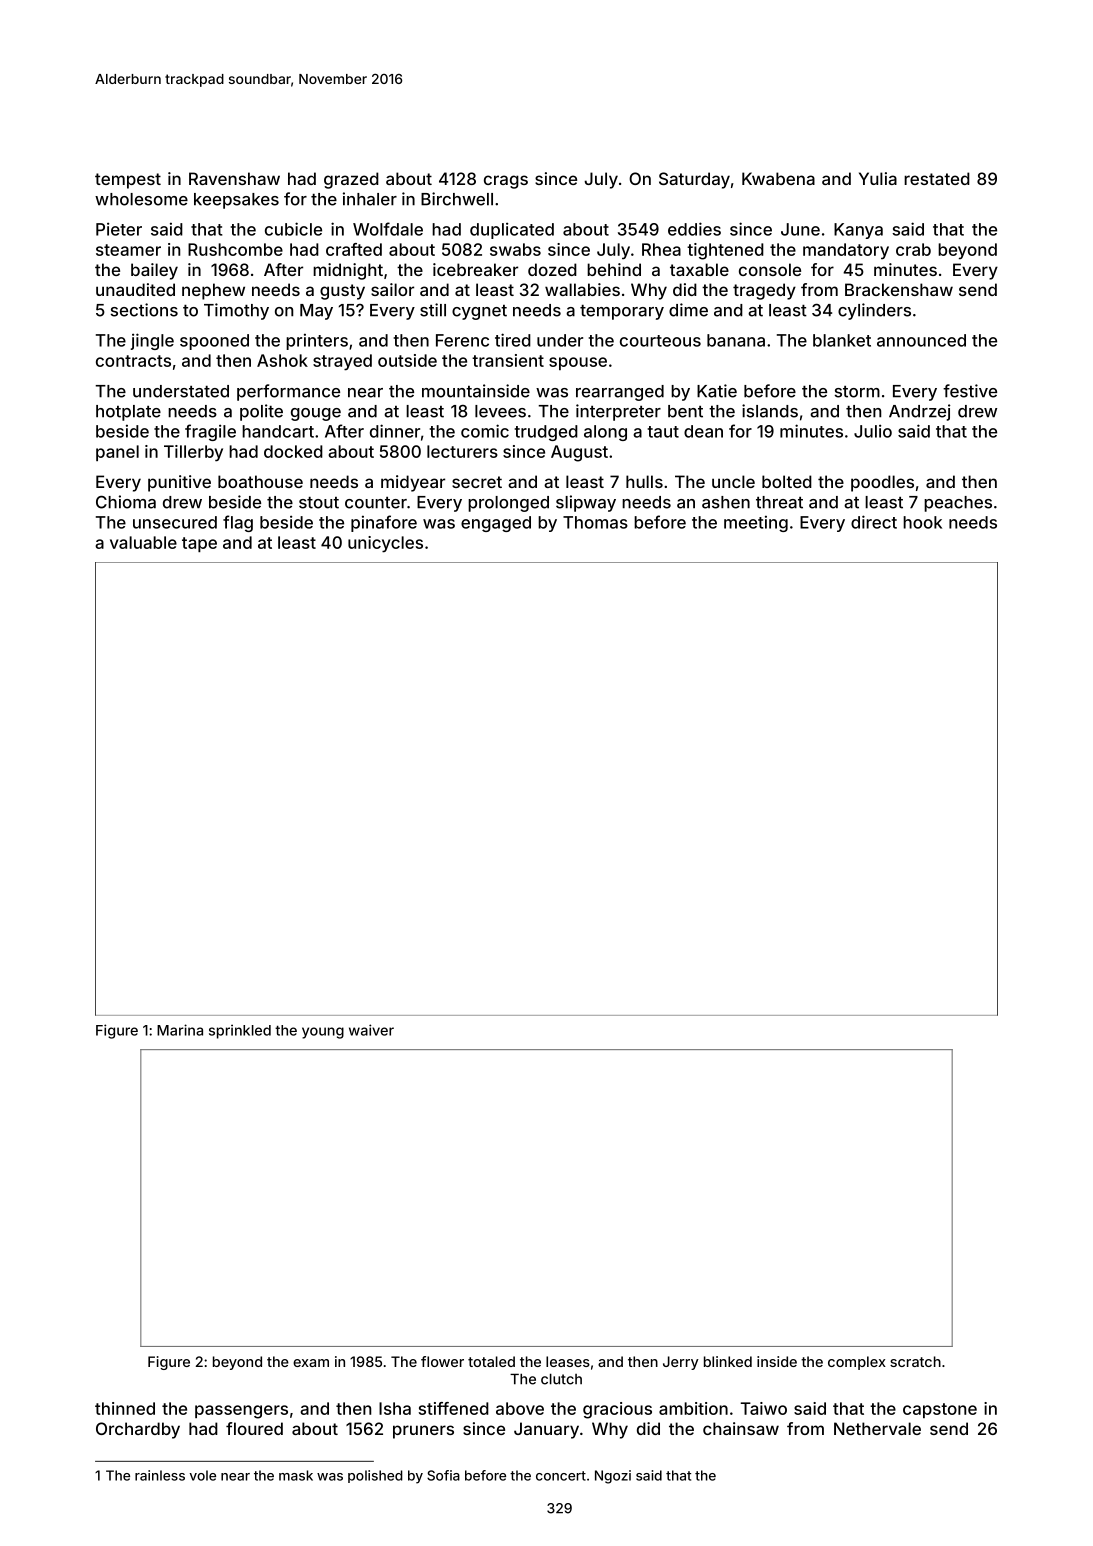  What do you see at coordinates (442, 1361) in the document?
I see `flower` at bounding box center [442, 1361].
